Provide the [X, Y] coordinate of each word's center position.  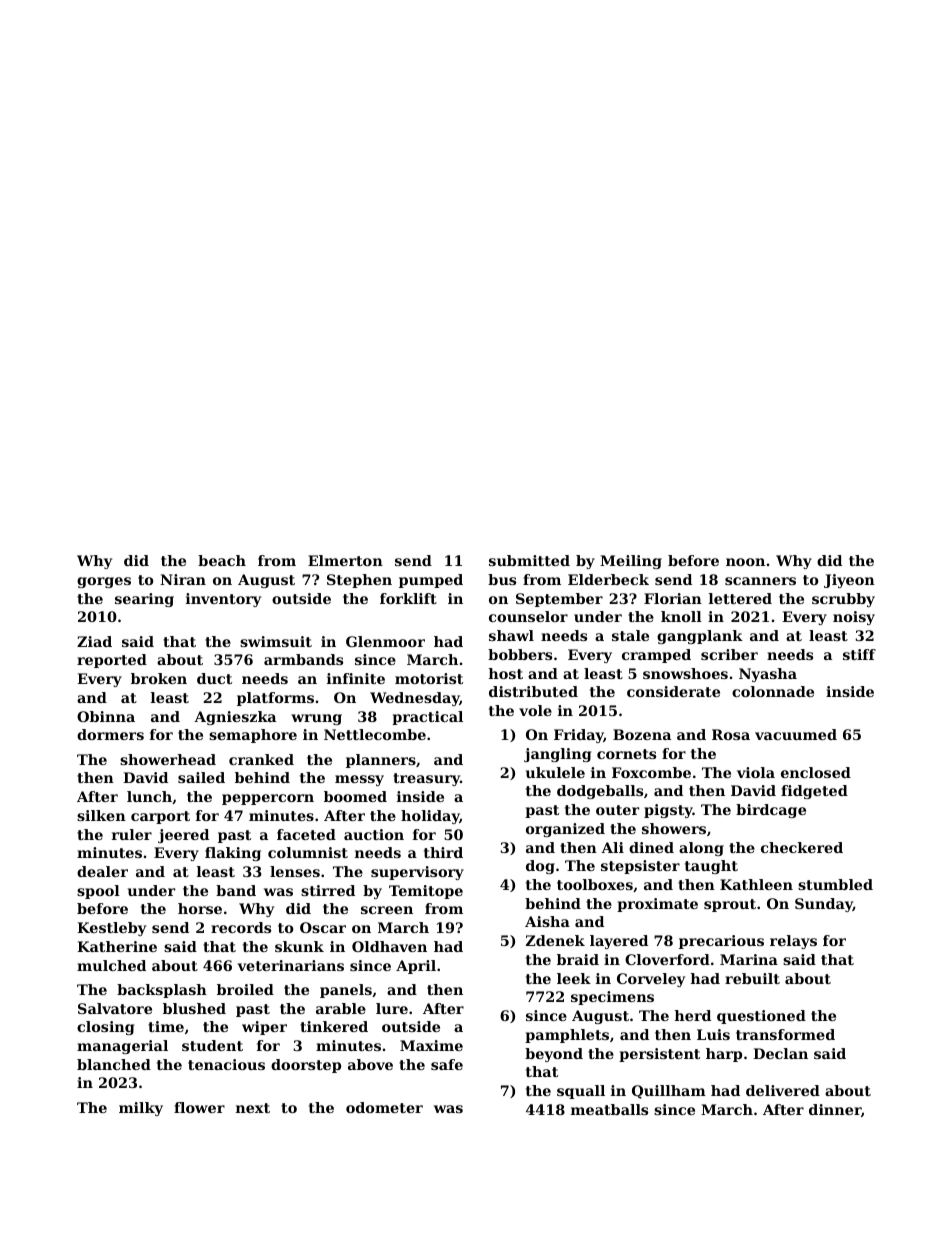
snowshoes [685, 673]
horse [200, 908]
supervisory [417, 873]
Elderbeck [608, 579]
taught [711, 867]
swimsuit [276, 641]
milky [141, 1109]
